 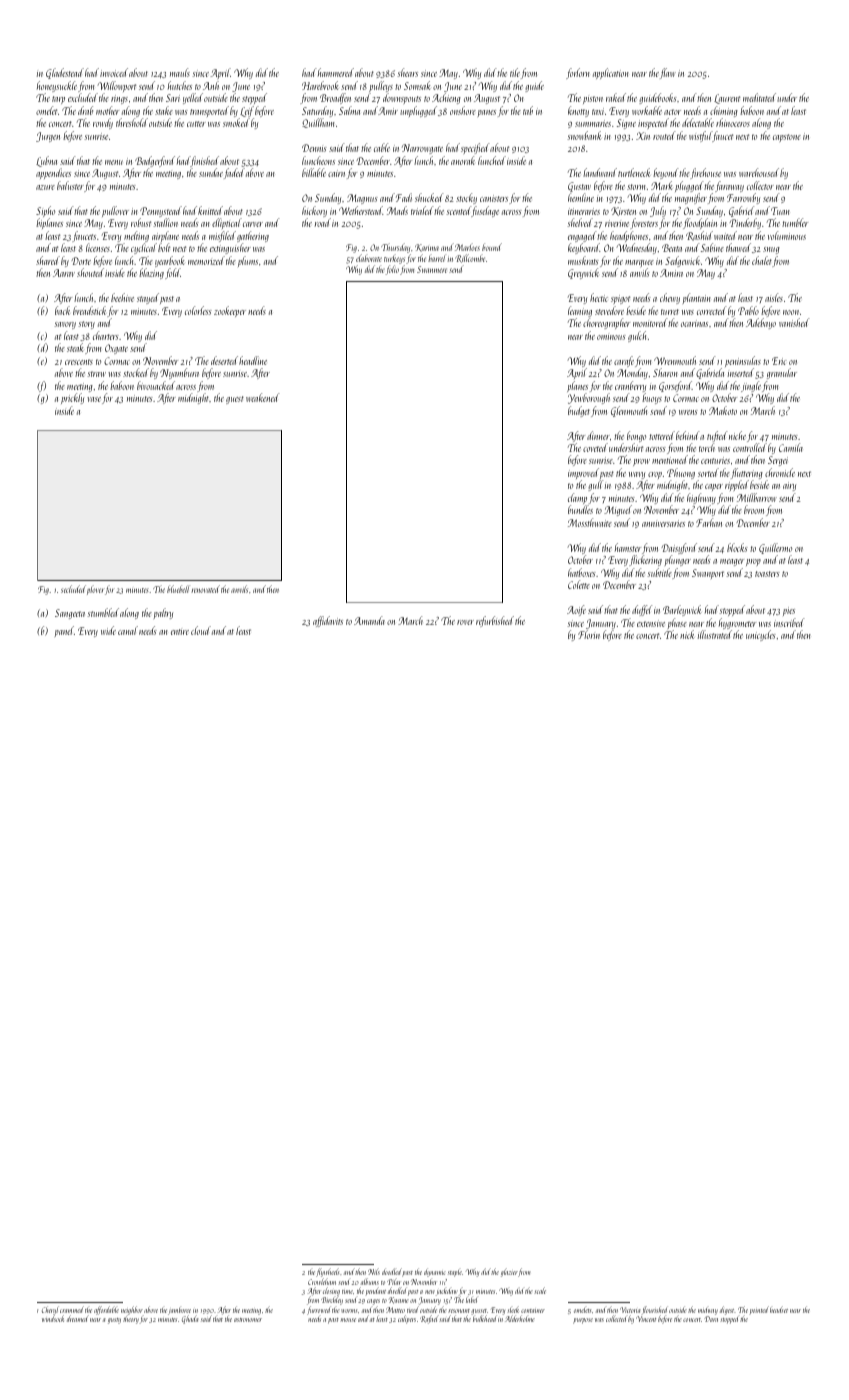 I want to click on prickly, so click(x=72, y=398).
